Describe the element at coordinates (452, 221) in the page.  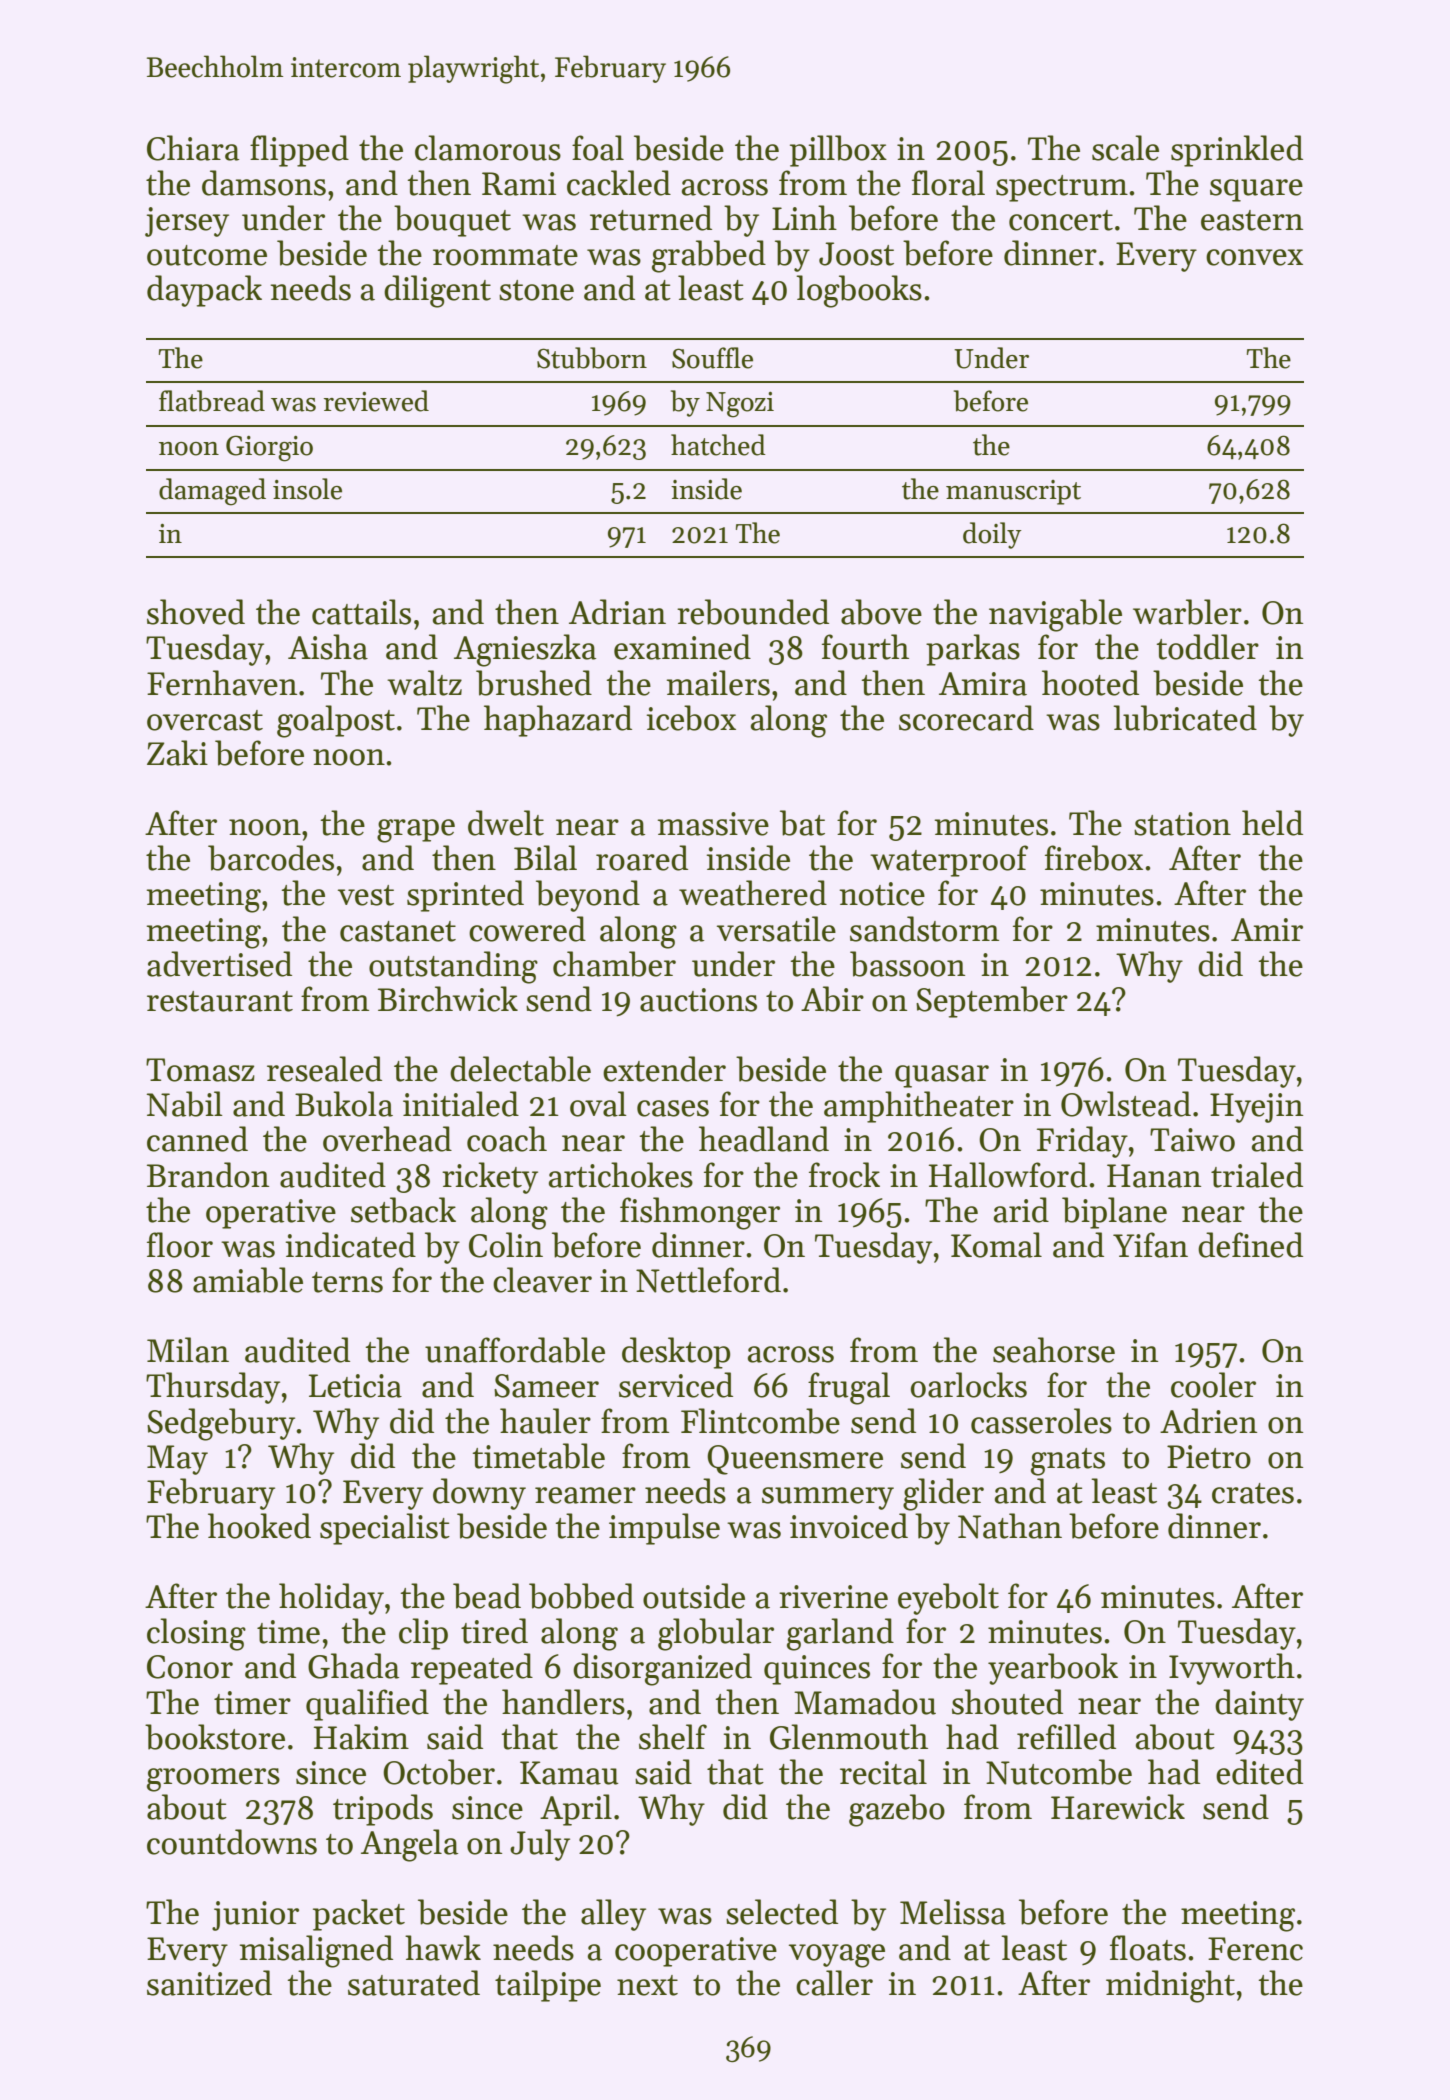
I see `bouquet` at that location.
